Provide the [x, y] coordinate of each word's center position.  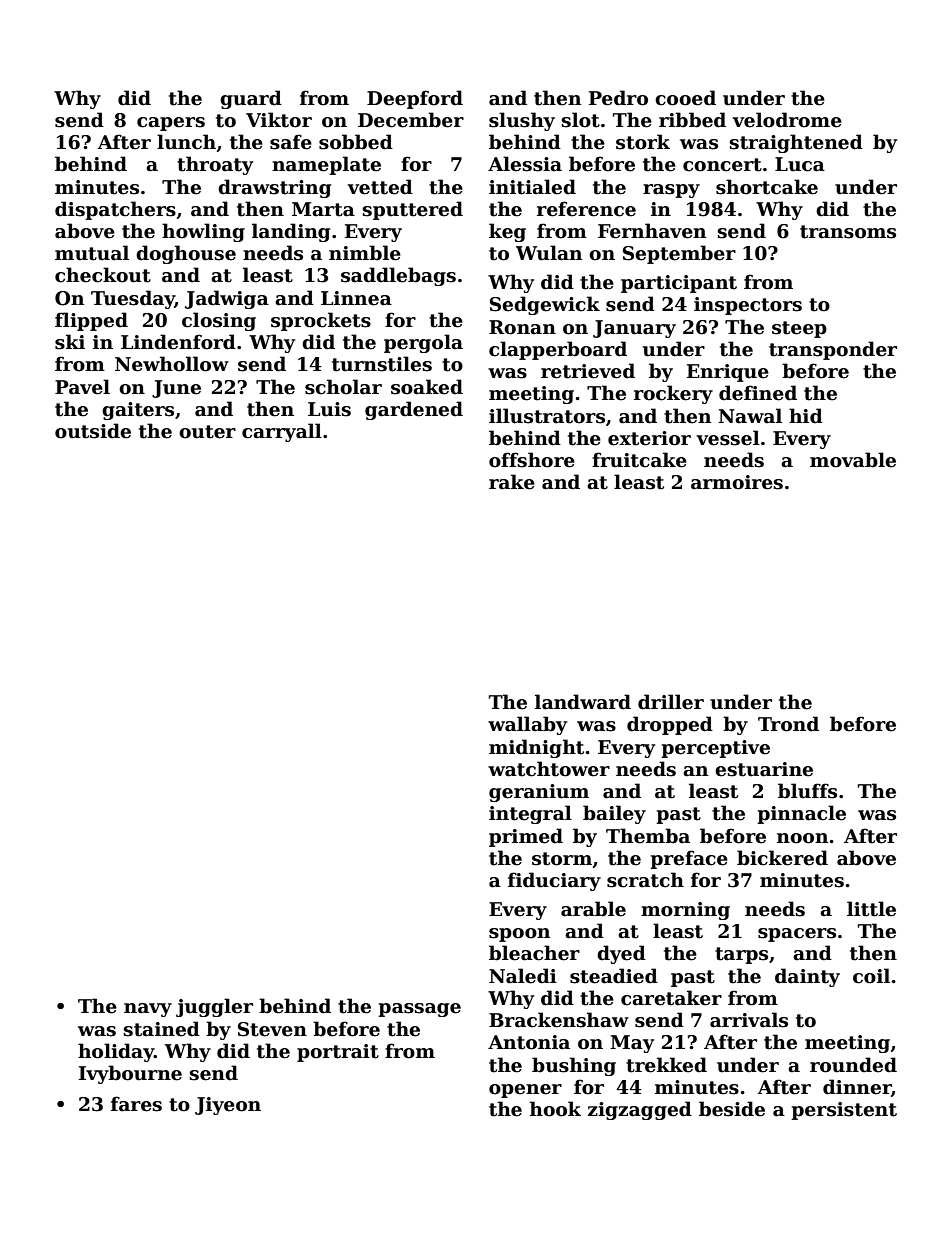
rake [512, 482]
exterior [649, 438]
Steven [272, 1029]
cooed [685, 98]
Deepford [415, 99]
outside [93, 431]
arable [593, 909]
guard [251, 99]
